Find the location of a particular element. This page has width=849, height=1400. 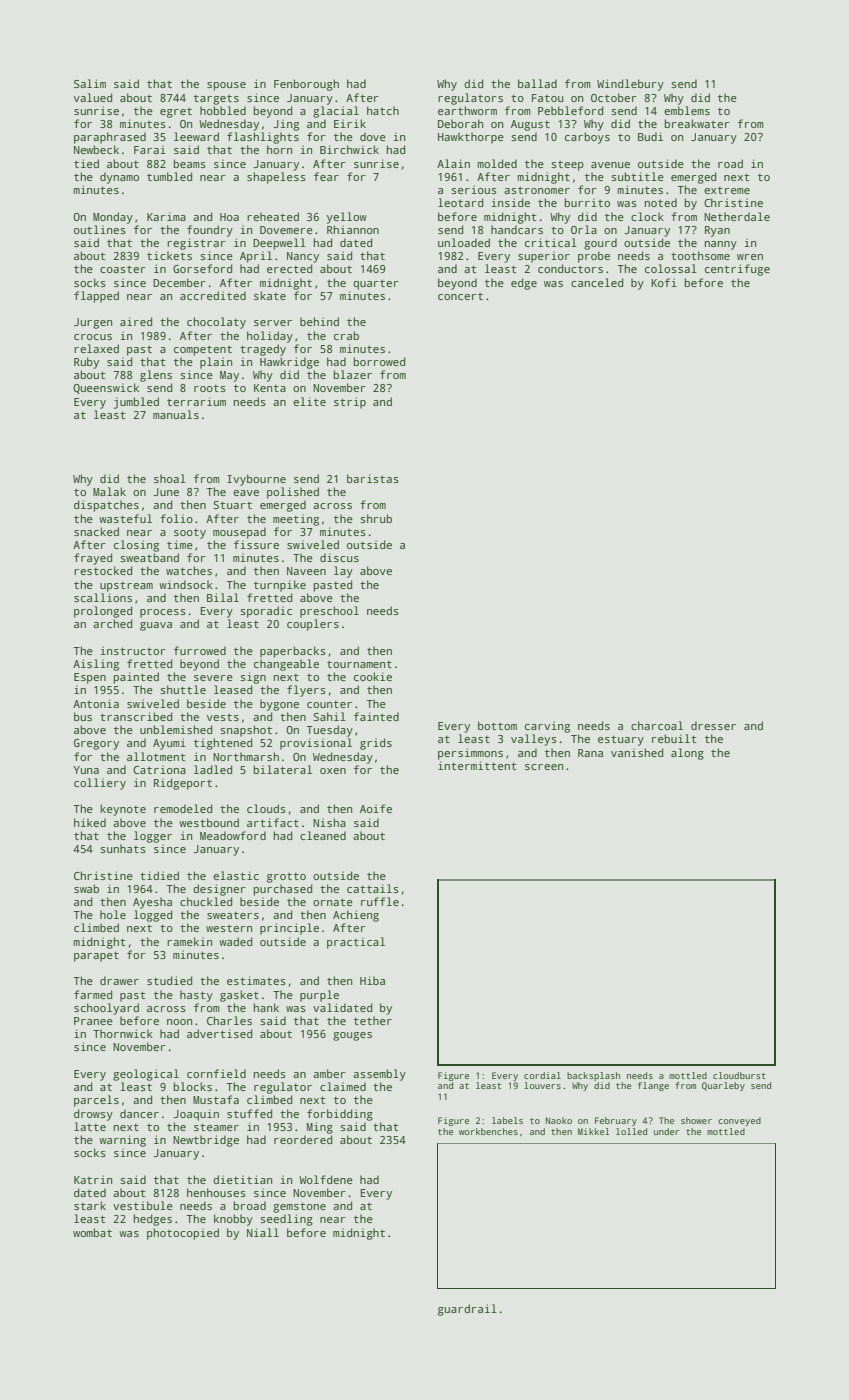

stark is located at coordinates (90, 1205).
